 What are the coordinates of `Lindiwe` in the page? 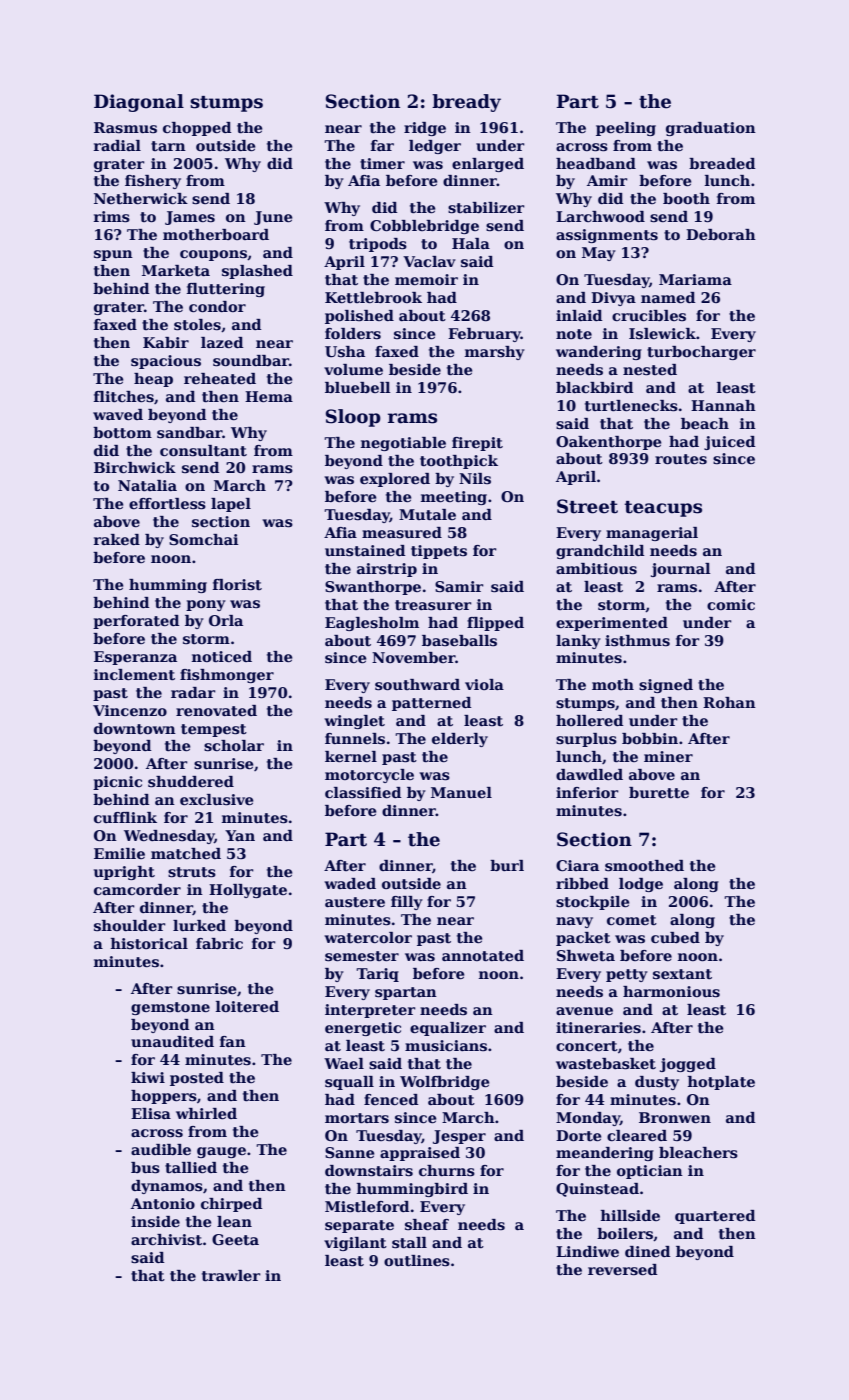 It's located at (587, 1251).
